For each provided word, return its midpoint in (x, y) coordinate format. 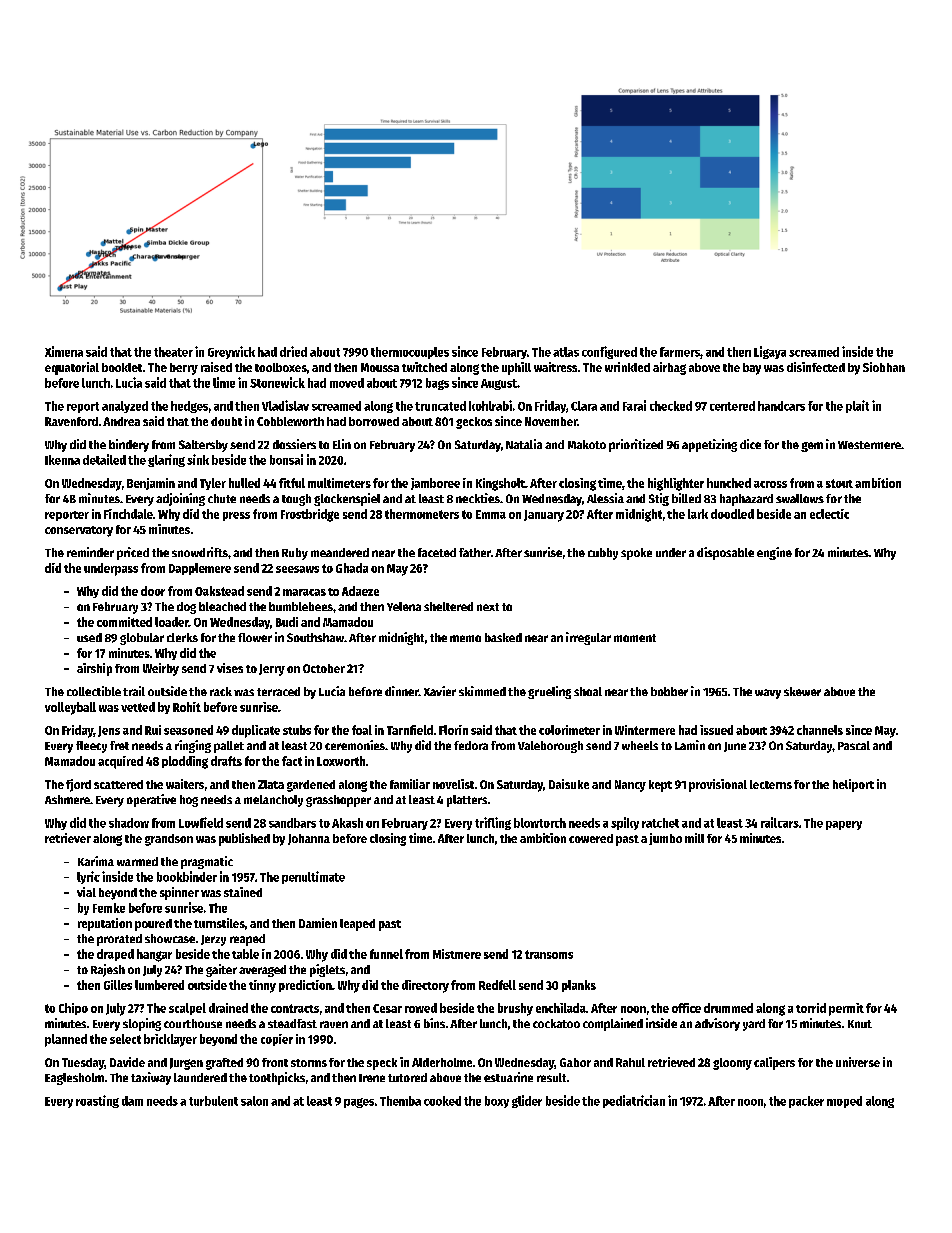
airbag (669, 368)
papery (844, 825)
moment (635, 638)
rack (221, 691)
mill (694, 838)
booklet (122, 367)
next (488, 607)
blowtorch (540, 823)
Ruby (295, 554)
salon (254, 1101)
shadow (129, 823)
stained (243, 892)
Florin (453, 730)
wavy (768, 694)
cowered (591, 838)
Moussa (380, 367)
